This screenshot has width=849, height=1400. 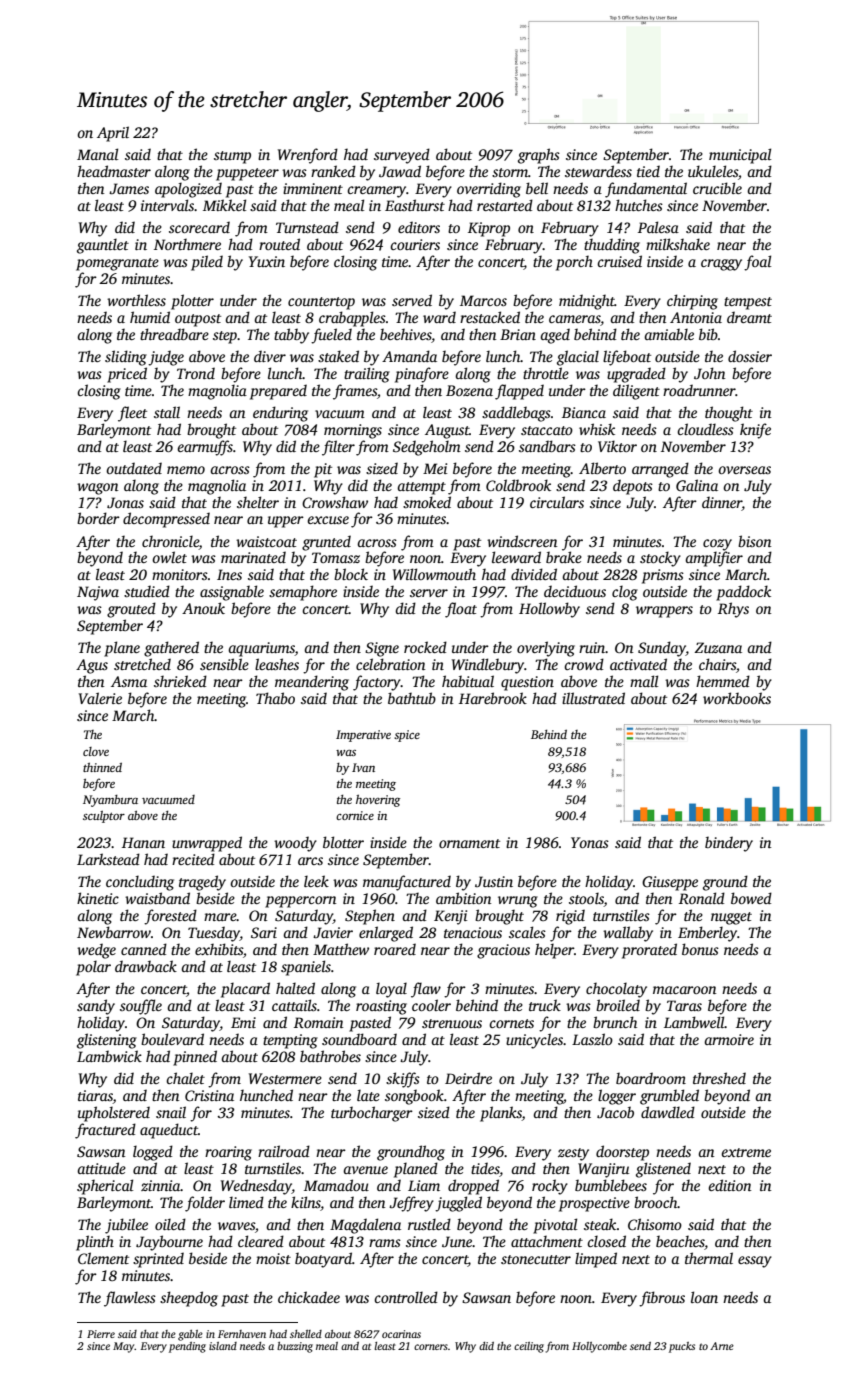 What do you see at coordinates (407, 736) in the screenshot?
I see `spice` at bounding box center [407, 736].
